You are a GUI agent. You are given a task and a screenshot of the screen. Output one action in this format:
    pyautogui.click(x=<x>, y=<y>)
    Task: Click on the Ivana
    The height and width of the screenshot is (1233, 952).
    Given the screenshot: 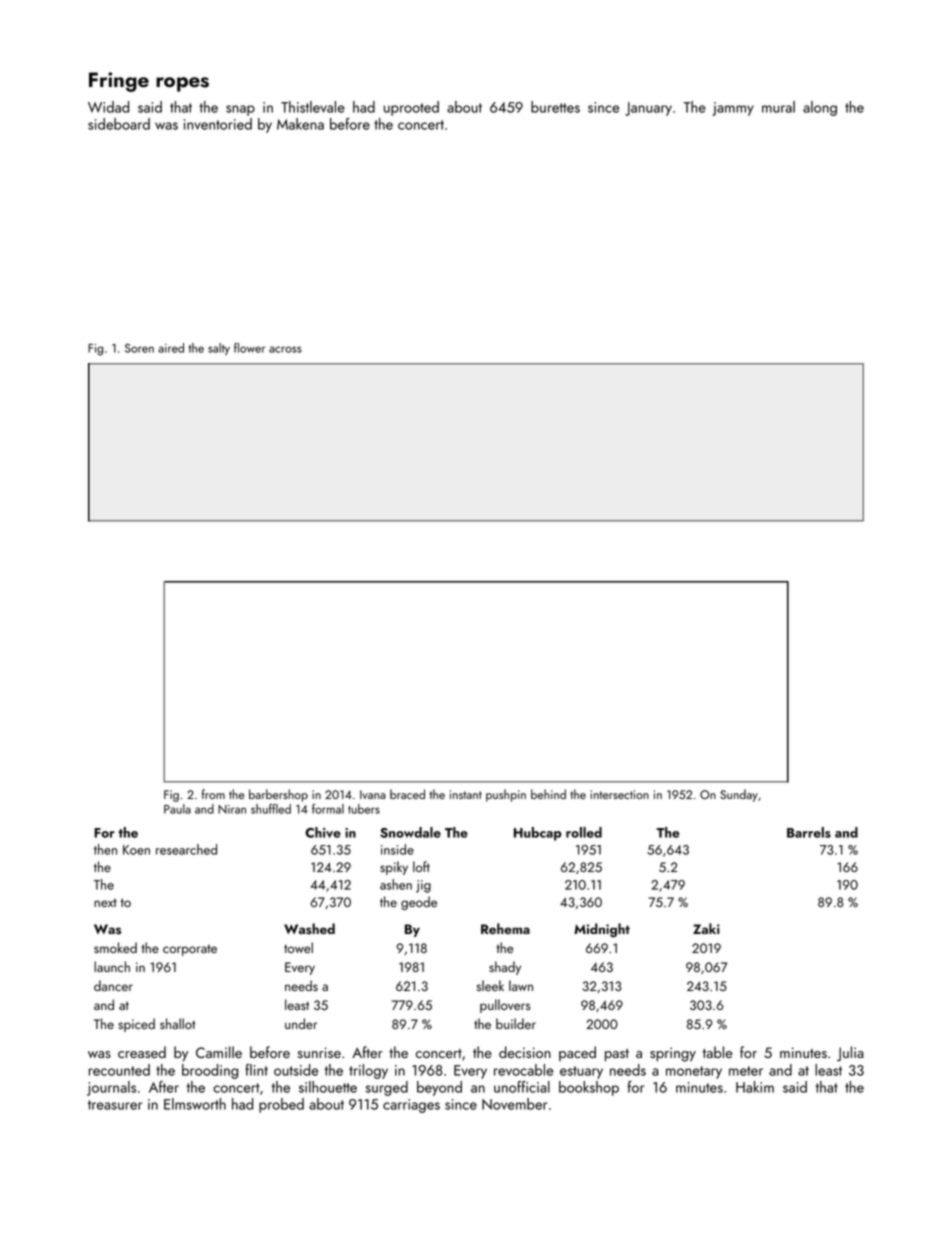 What is the action you would take?
    pyautogui.click(x=372, y=794)
